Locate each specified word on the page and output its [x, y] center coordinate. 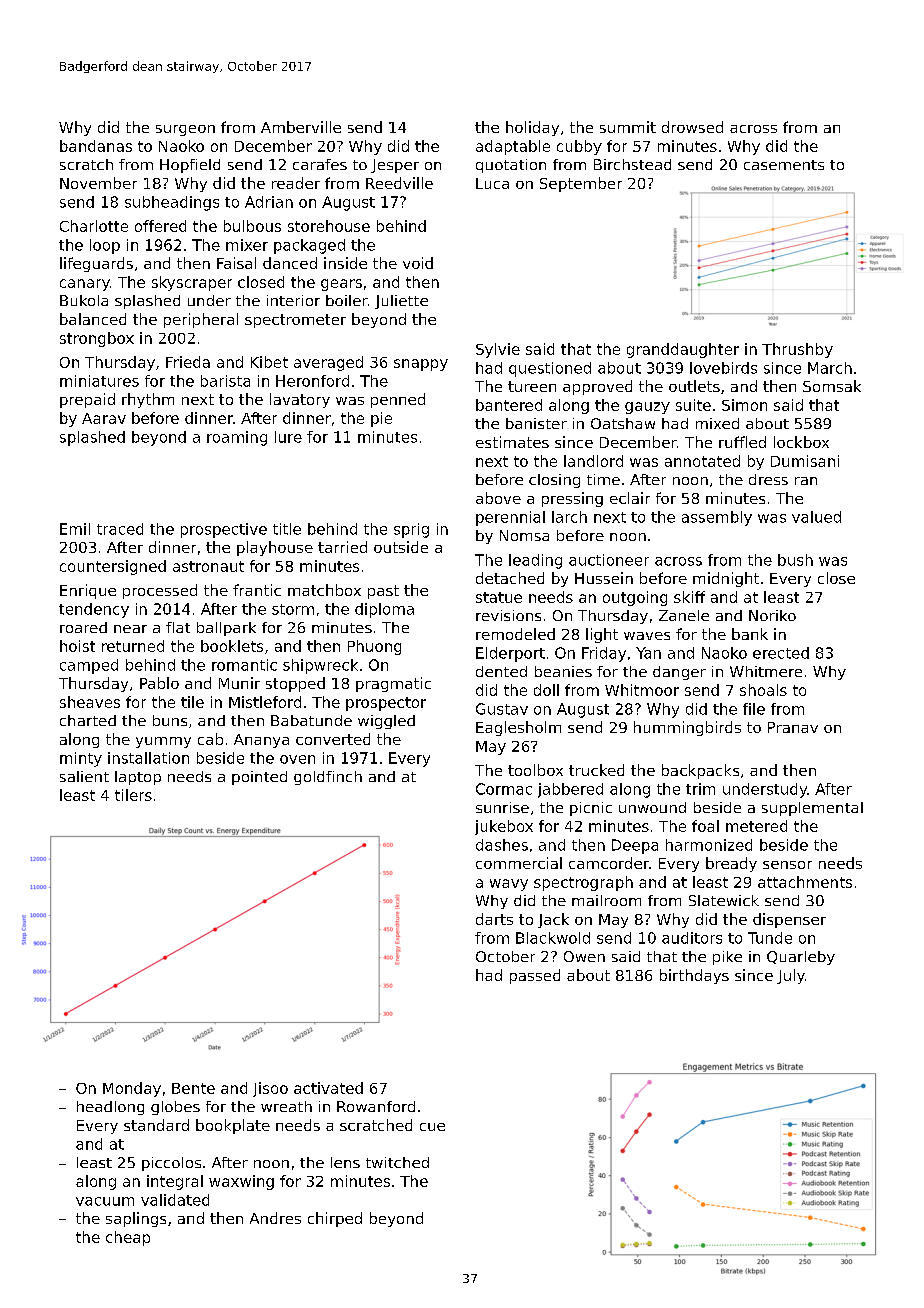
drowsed [692, 127]
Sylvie [498, 350]
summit [628, 127]
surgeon [185, 130]
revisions [508, 615]
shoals [763, 690]
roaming [237, 438]
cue [432, 1127]
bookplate [233, 1126]
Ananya [261, 741]
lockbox [801, 442]
